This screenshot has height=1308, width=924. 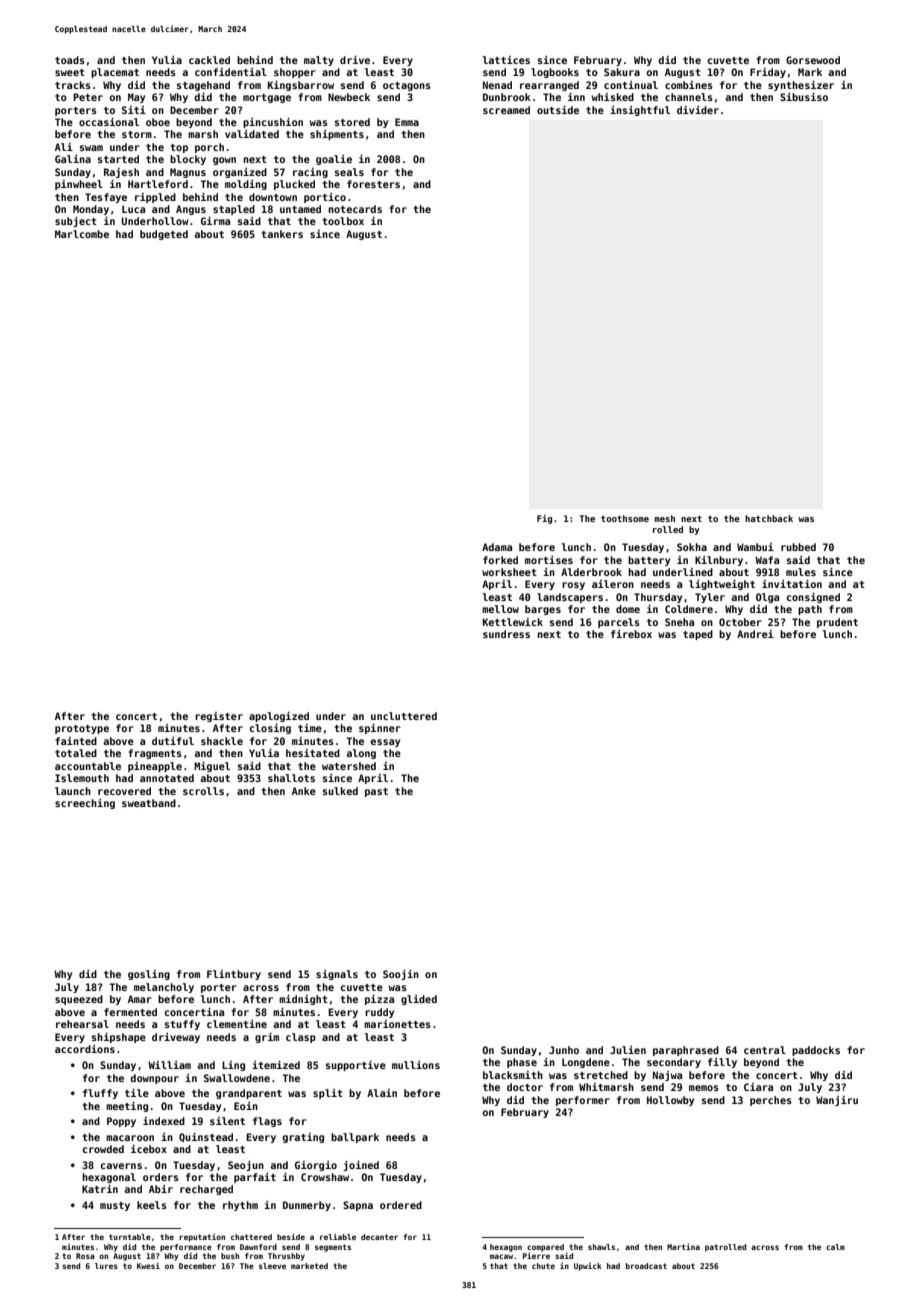 What do you see at coordinates (279, 717) in the screenshot?
I see `apologized` at bounding box center [279, 717].
